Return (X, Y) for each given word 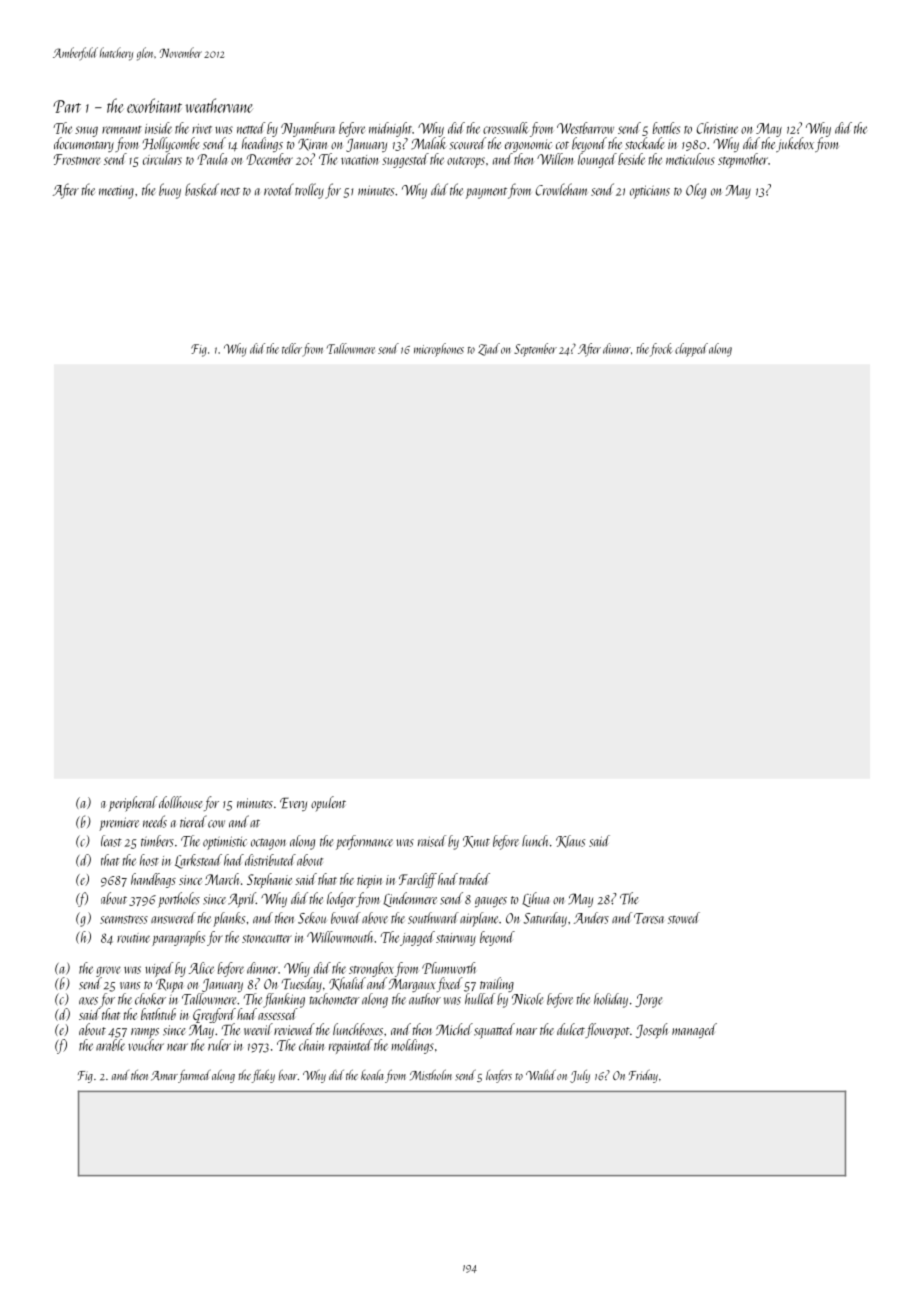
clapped (691, 350)
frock (661, 350)
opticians (650, 192)
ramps (145, 1033)
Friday (643, 1076)
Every (293, 804)
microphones (439, 350)
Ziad (489, 349)
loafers (499, 1076)
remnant (122, 130)
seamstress (124, 919)
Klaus (570, 841)
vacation (359, 160)
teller (292, 348)
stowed (684, 918)
